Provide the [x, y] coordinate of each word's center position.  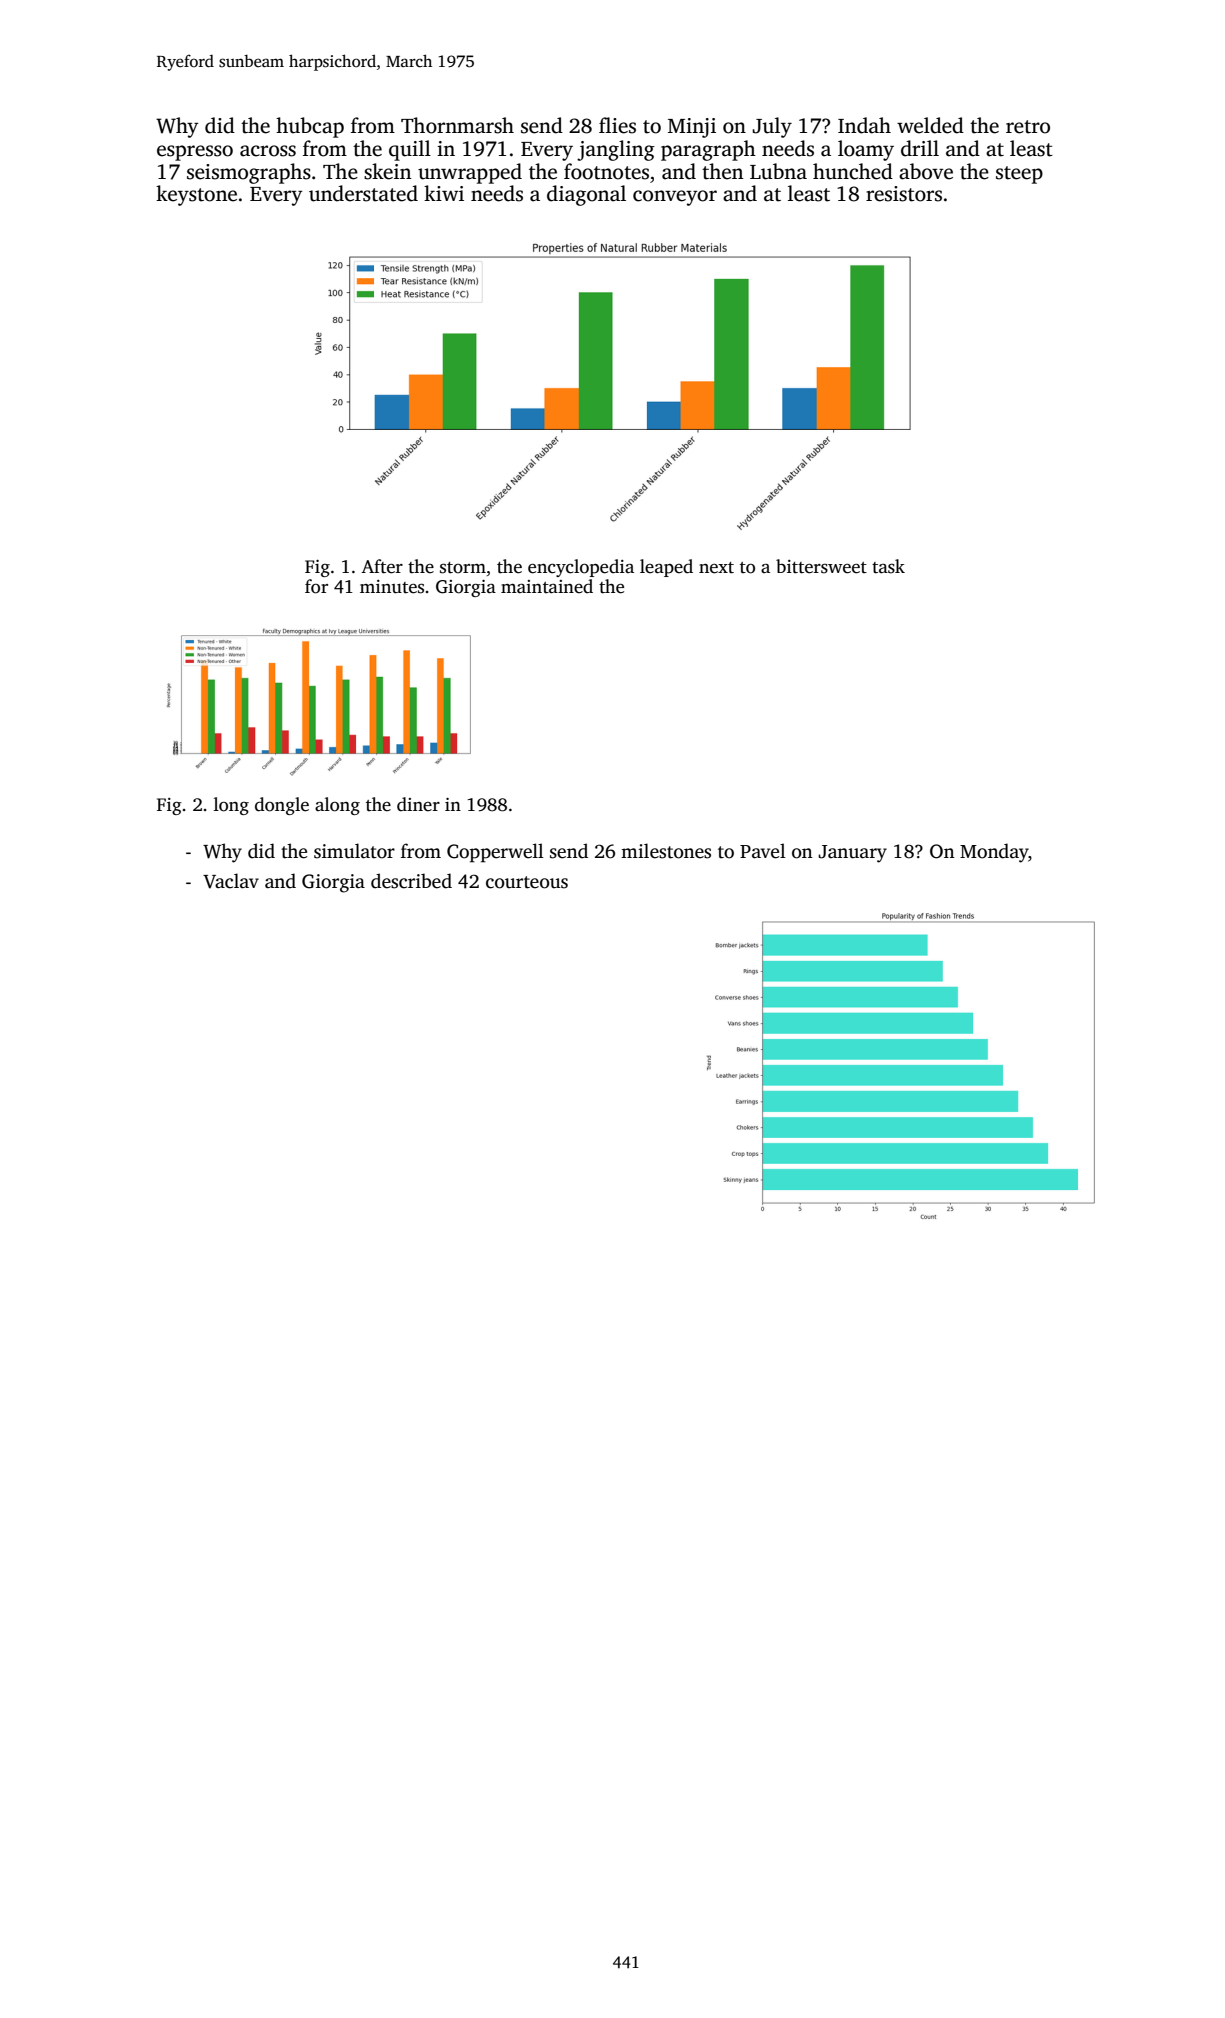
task [888, 566]
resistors [904, 194]
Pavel [763, 851]
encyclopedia [581, 568]
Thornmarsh [457, 125]
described [411, 881]
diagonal [586, 195]
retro [1028, 127]
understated [363, 193]
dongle [282, 806]
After [382, 566]
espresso [195, 153]
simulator [354, 851]
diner [418, 804]
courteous [527, 882]
